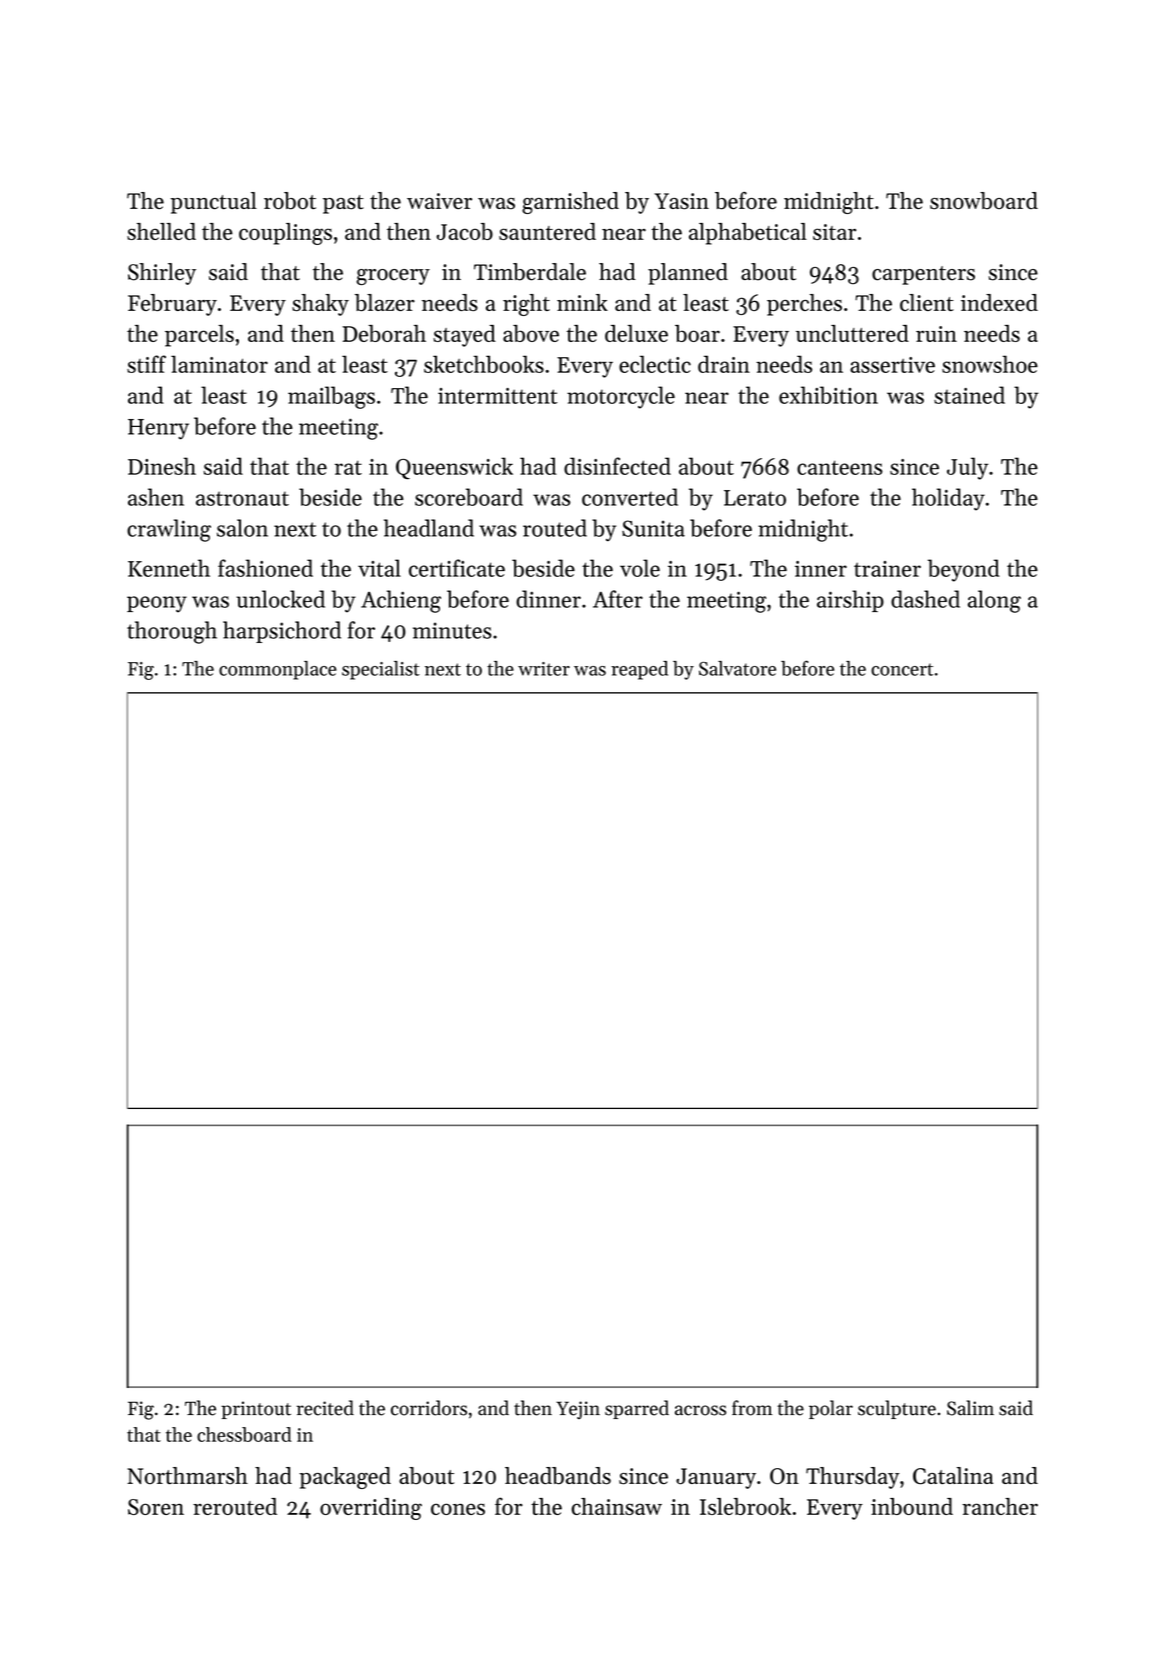  What do you see at coordinates (681, 201) in the image?
I see `Yasin` at bounding box center [681, 201].
